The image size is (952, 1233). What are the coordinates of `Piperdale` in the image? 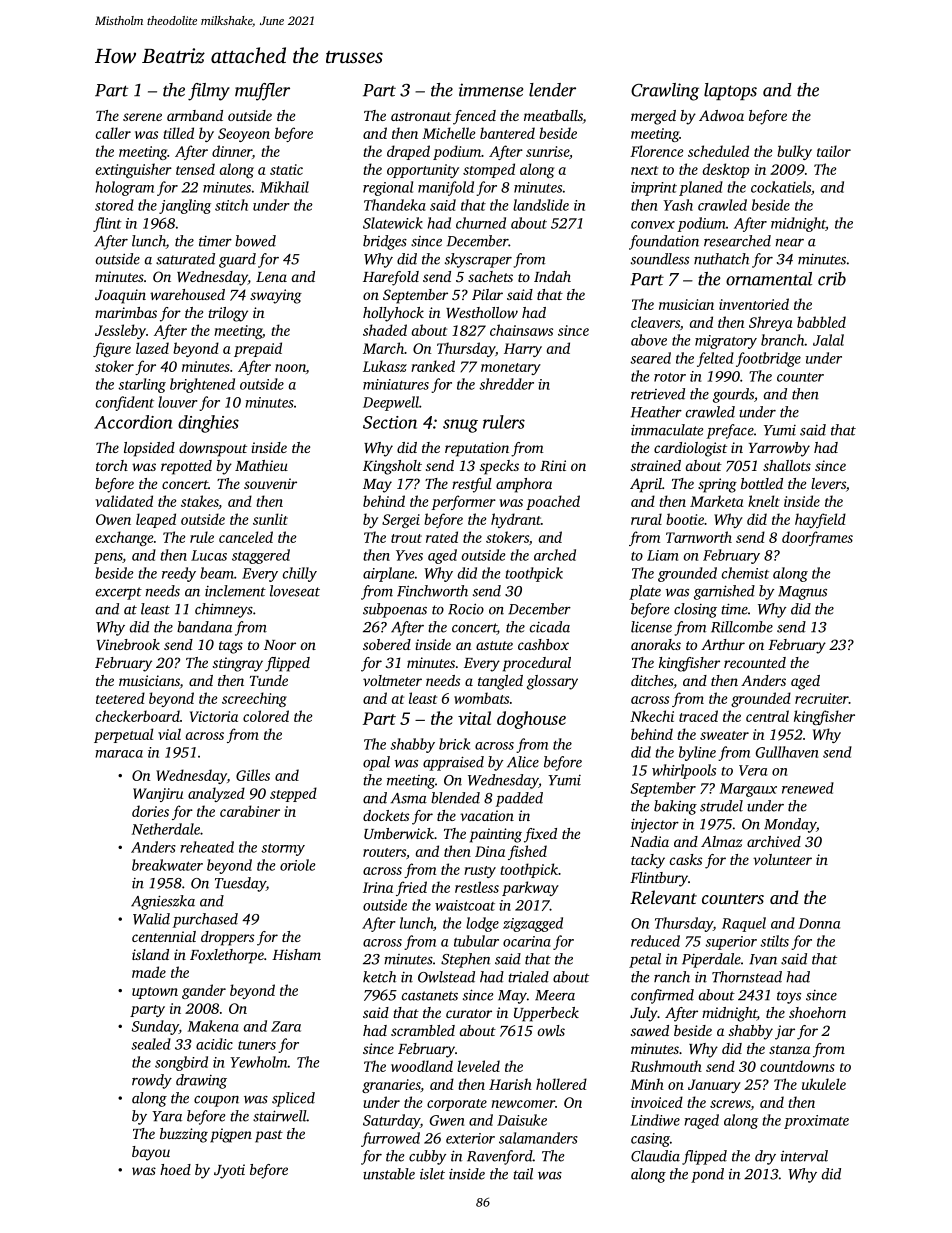 It's located at (711, 960).
